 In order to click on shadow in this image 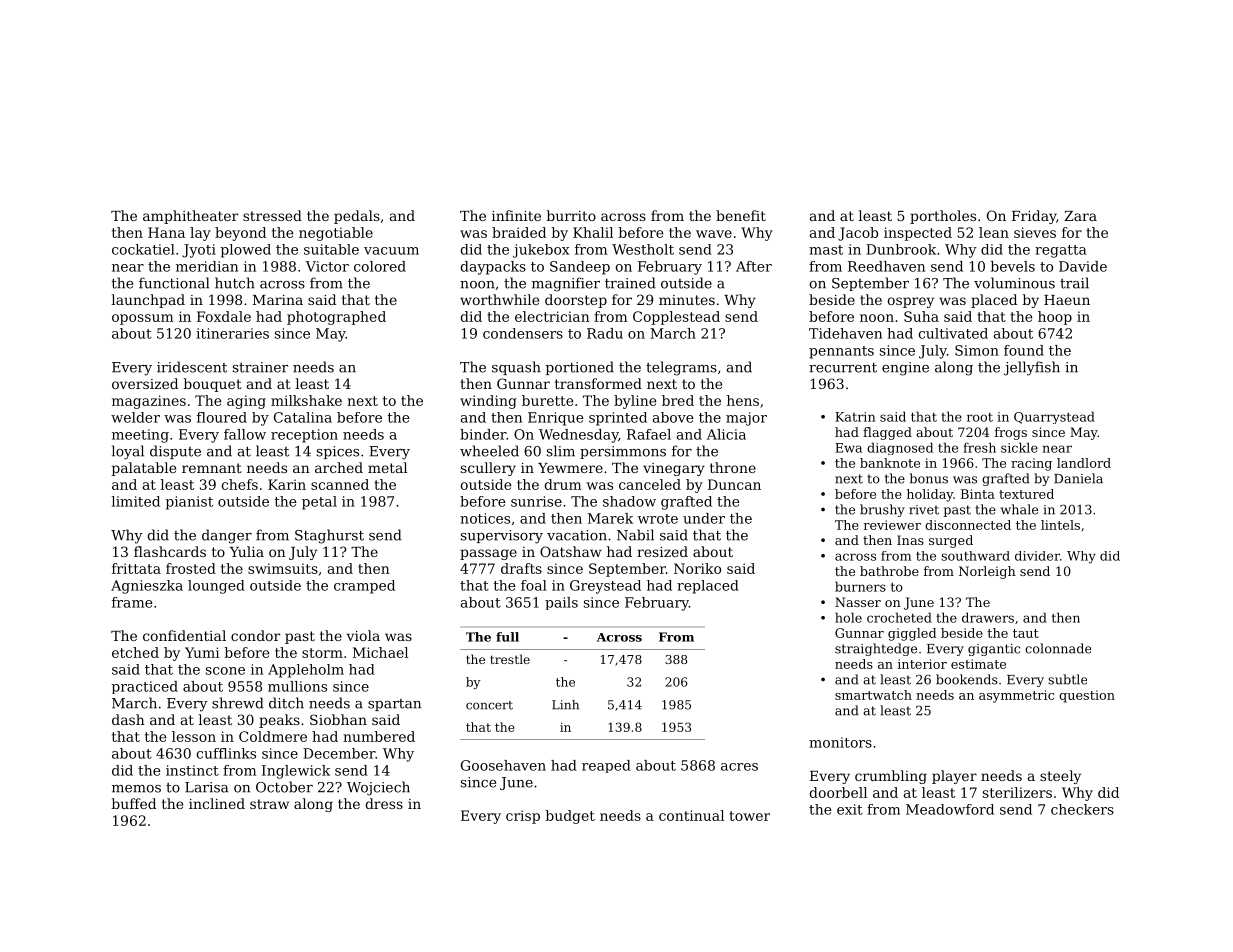, I will do `click(629, 501)`.
